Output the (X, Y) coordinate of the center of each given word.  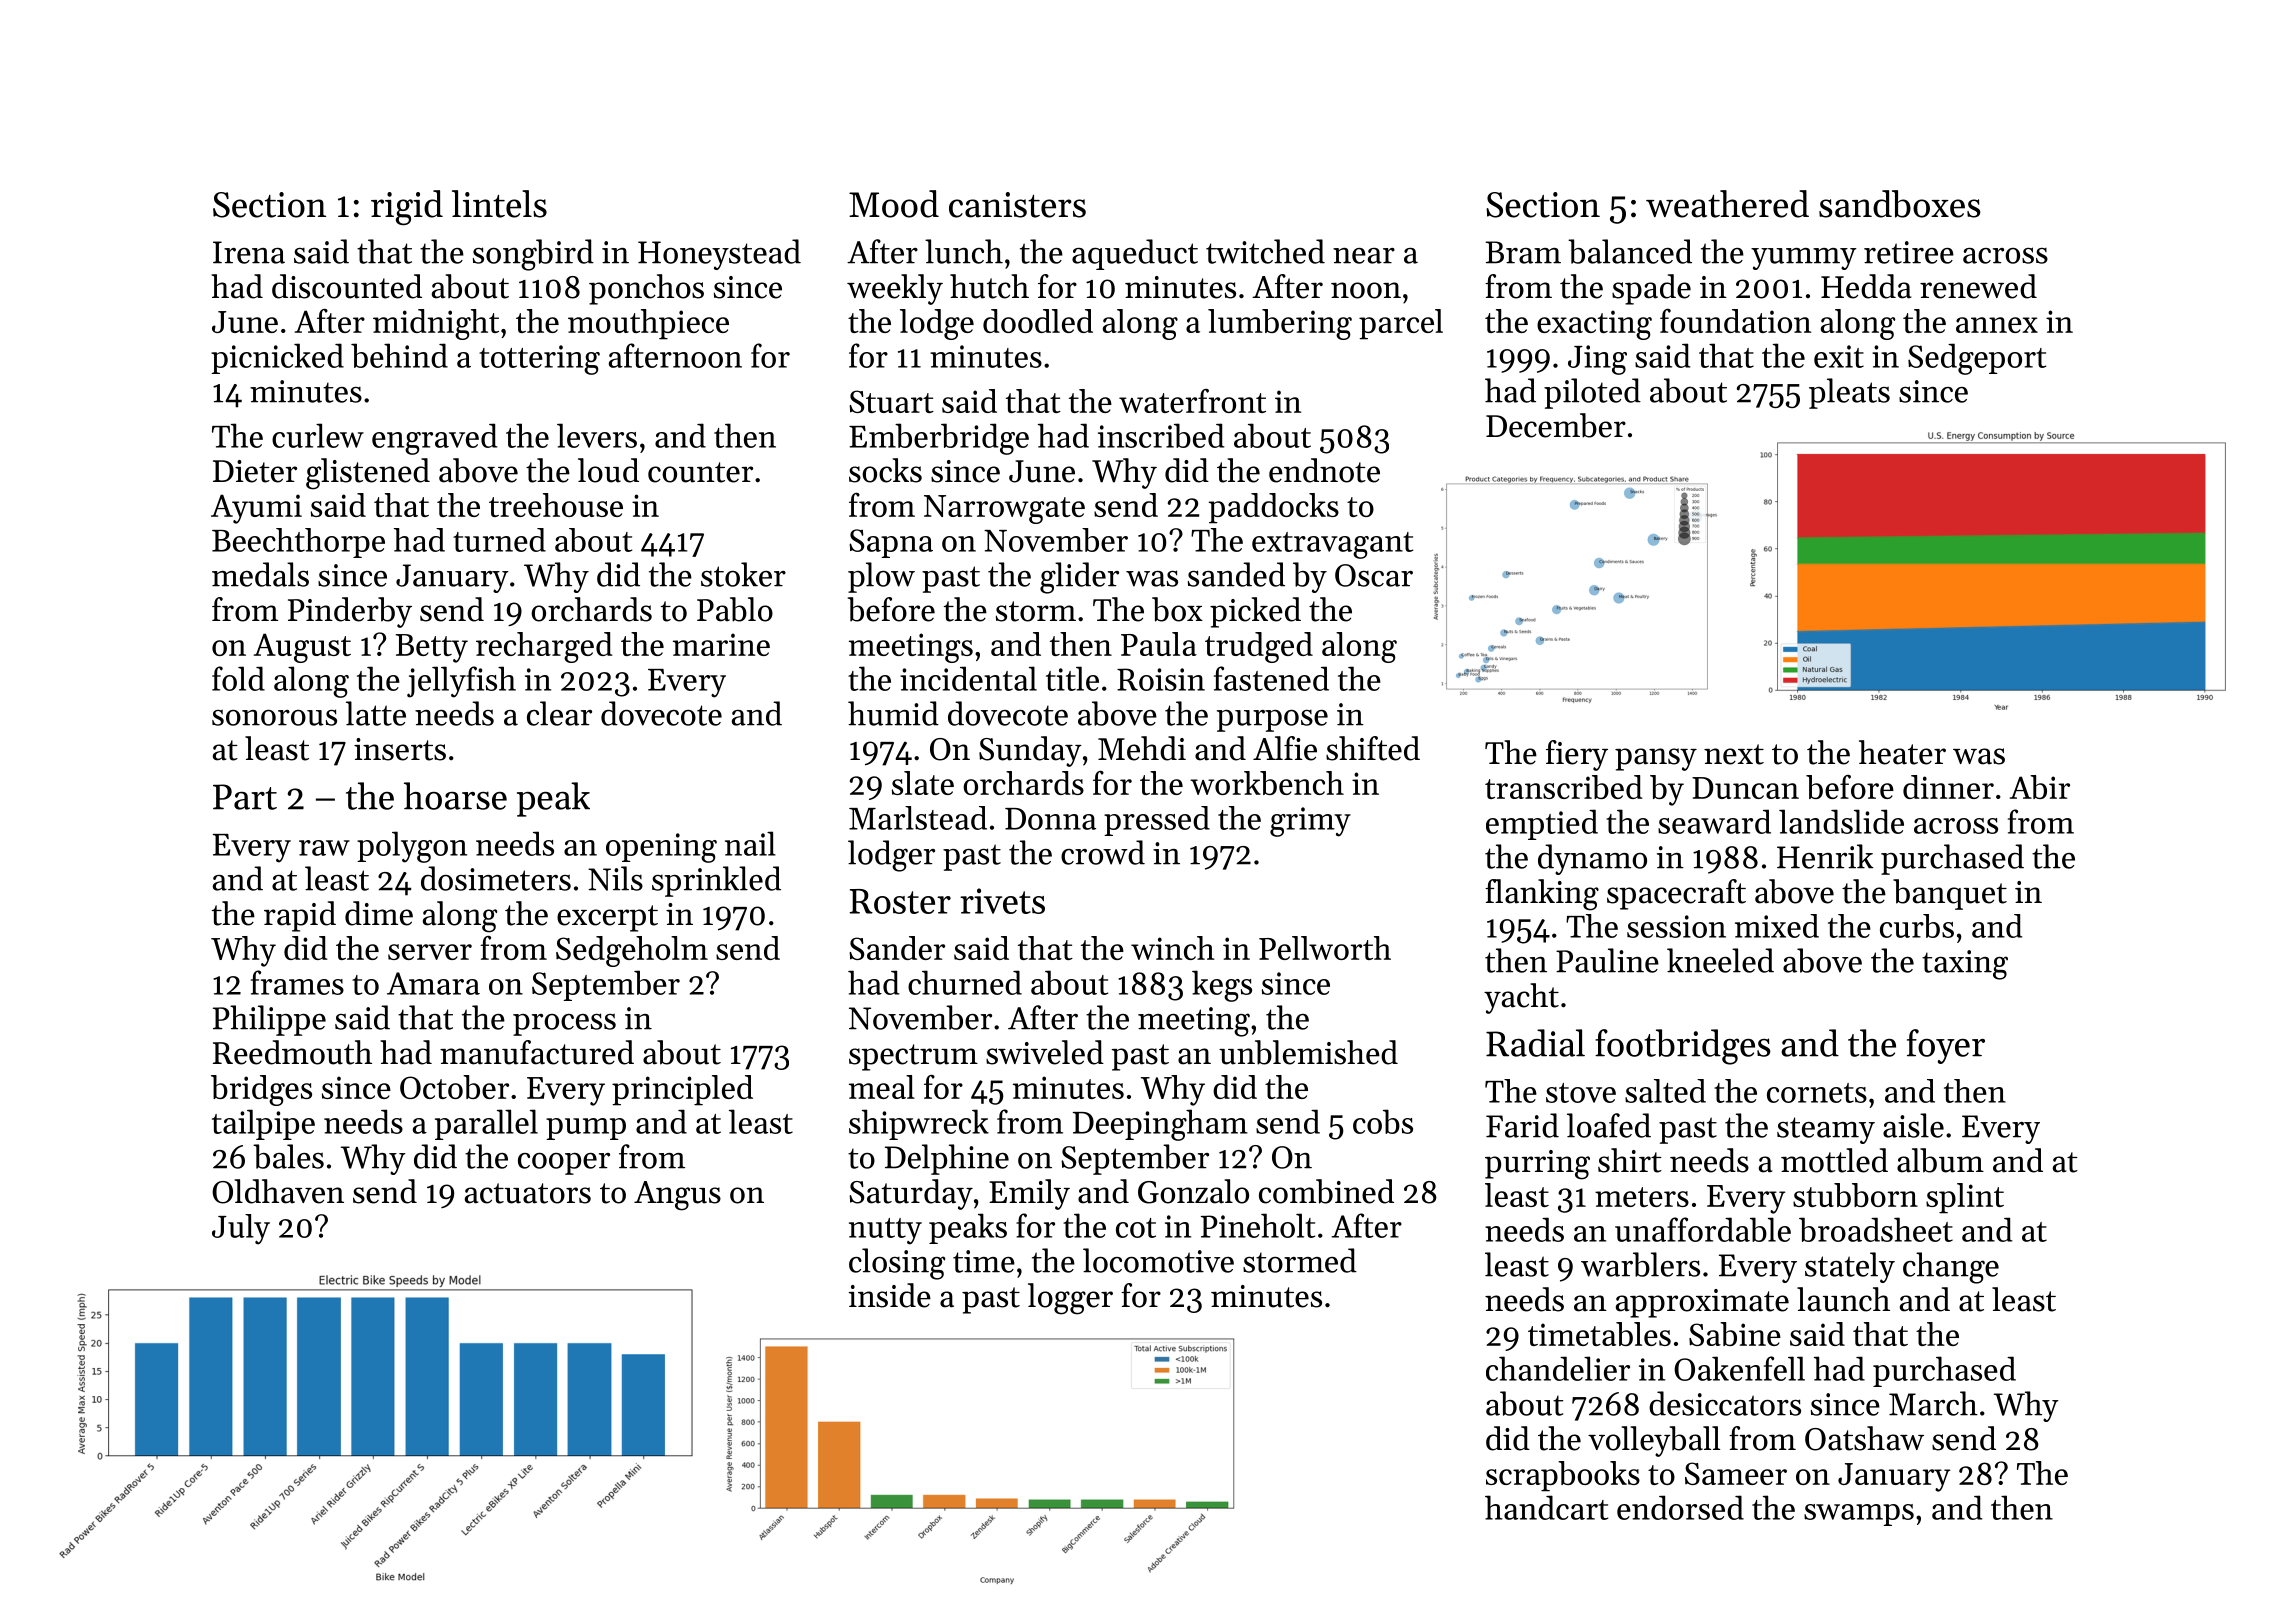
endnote (1324, 470)
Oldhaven (278, 1191)
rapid (300, 916)
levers (597, 435)
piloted (1592, 393)
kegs (1222, 986)
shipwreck (919, 1124)
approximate (1702, 1303)
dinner (1948, 787)
